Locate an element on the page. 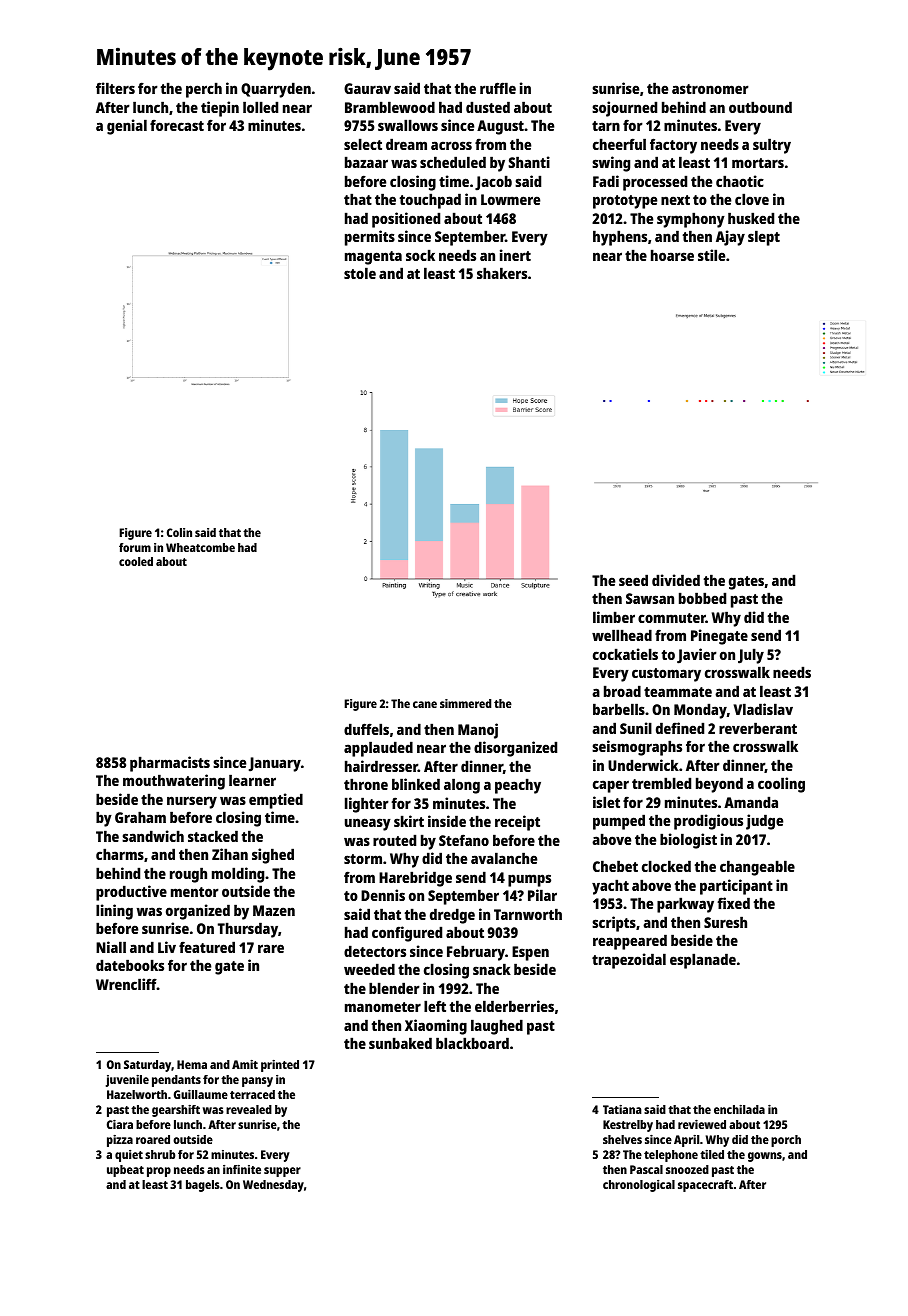 The image size is (908, 1316). Xiaoming is located at coordinates (436, 1027).
